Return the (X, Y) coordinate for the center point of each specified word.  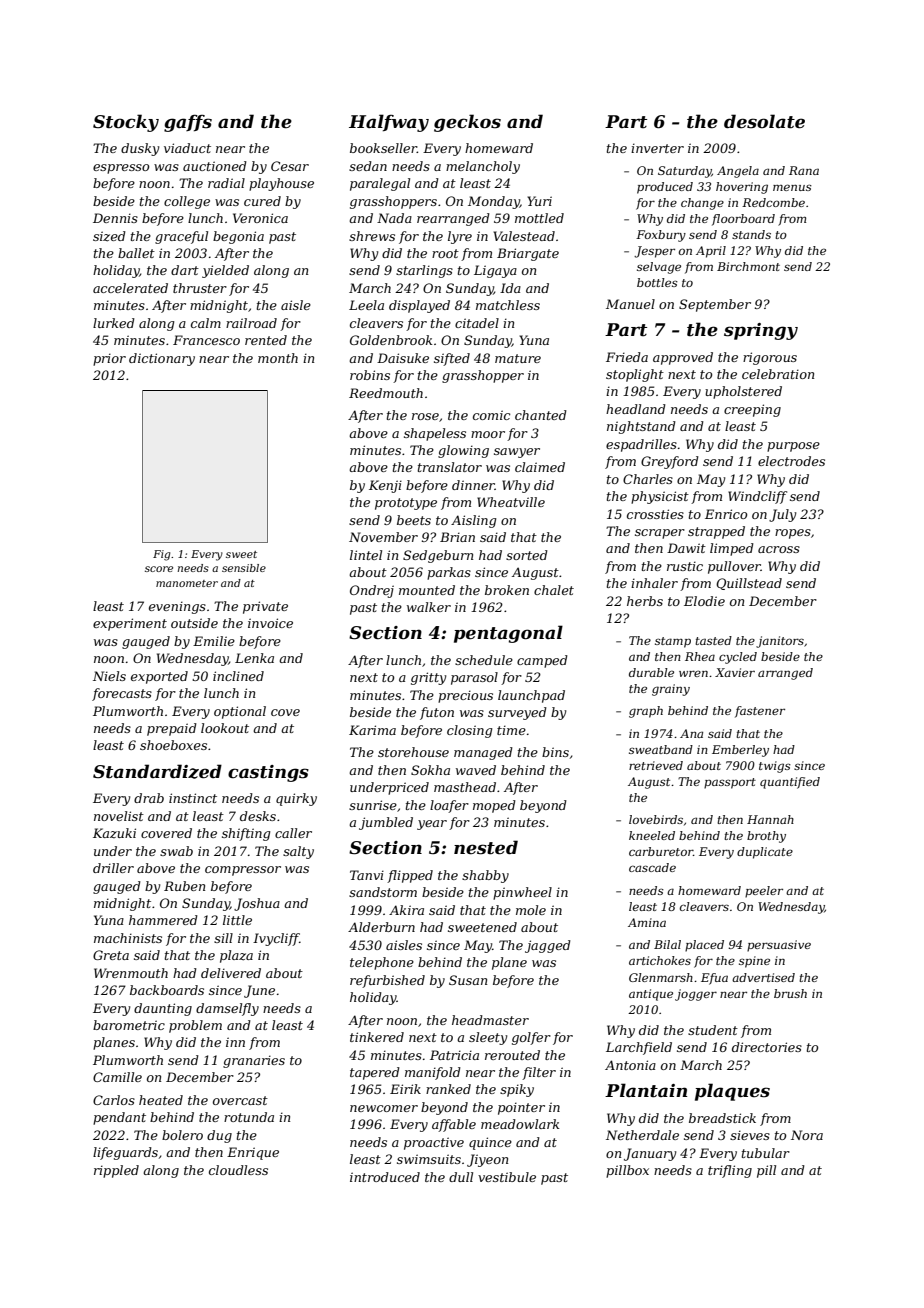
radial (226, 183)
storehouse (413, 752)
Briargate (528, 254)
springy (761, 331)
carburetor (661, 851)
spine (754, 962)
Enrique (253, 1153)
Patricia (454, 1055)
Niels (109, 676)
